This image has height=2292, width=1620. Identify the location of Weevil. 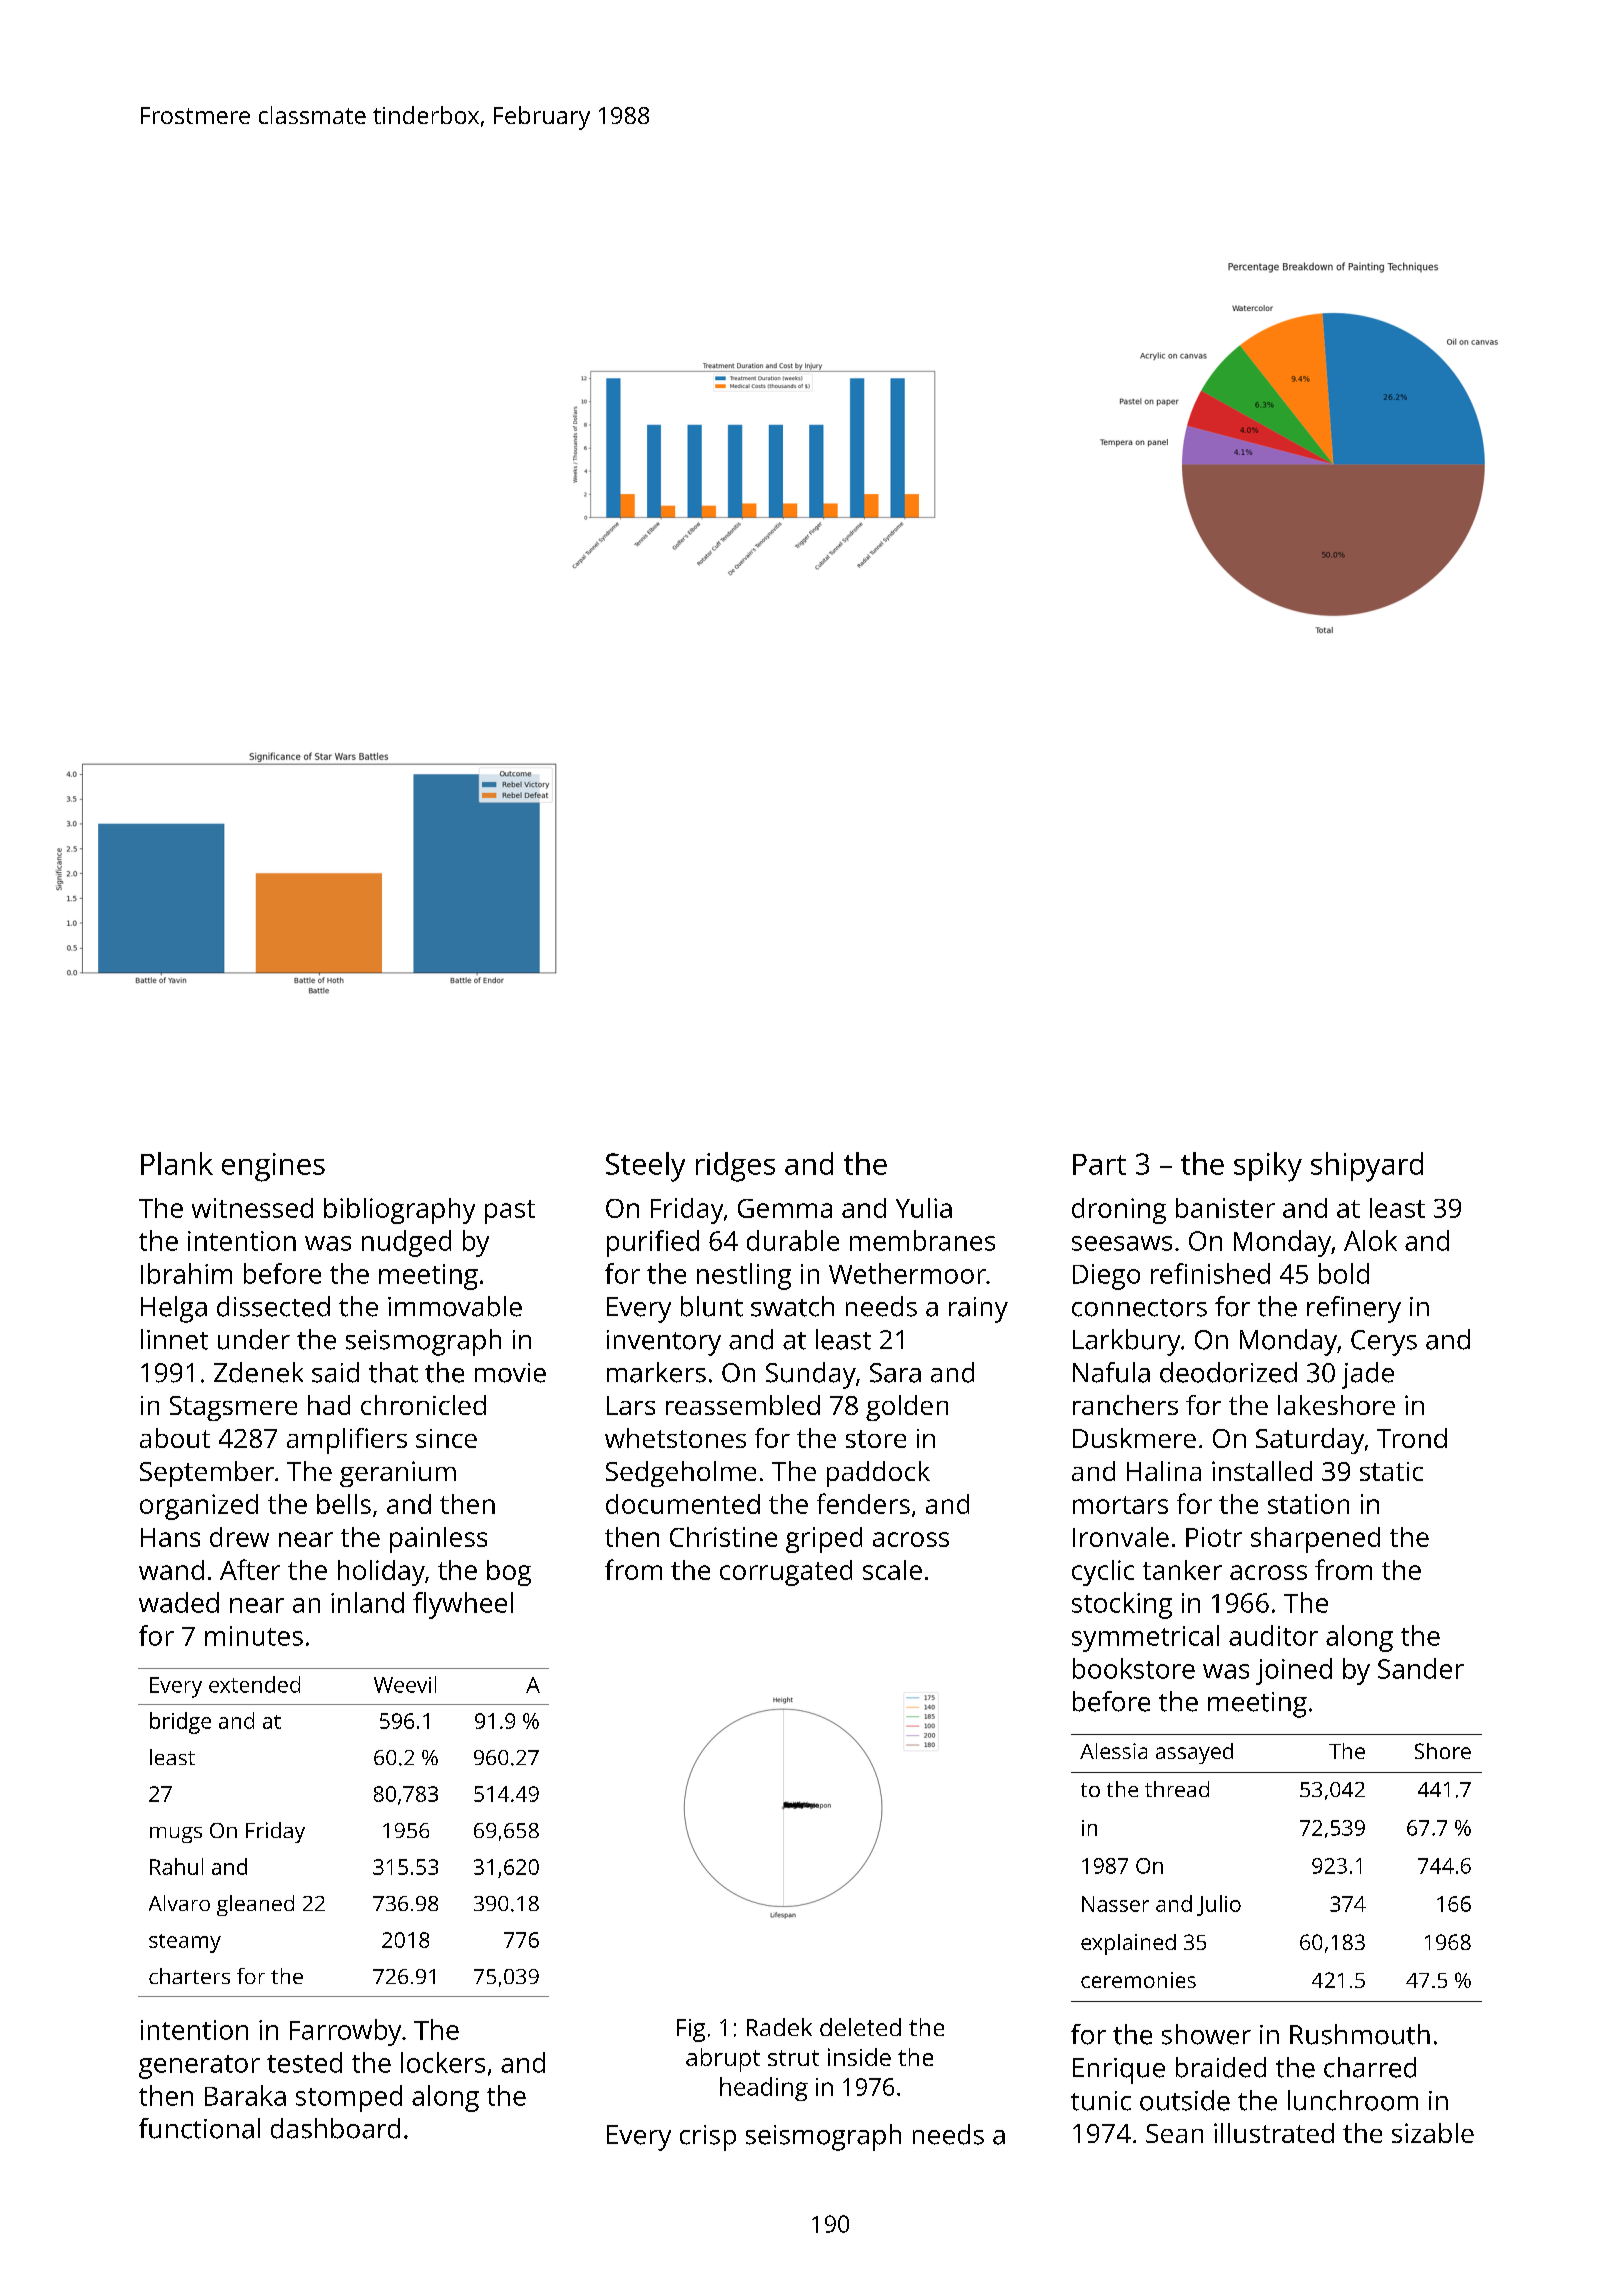
(405, 1684).
